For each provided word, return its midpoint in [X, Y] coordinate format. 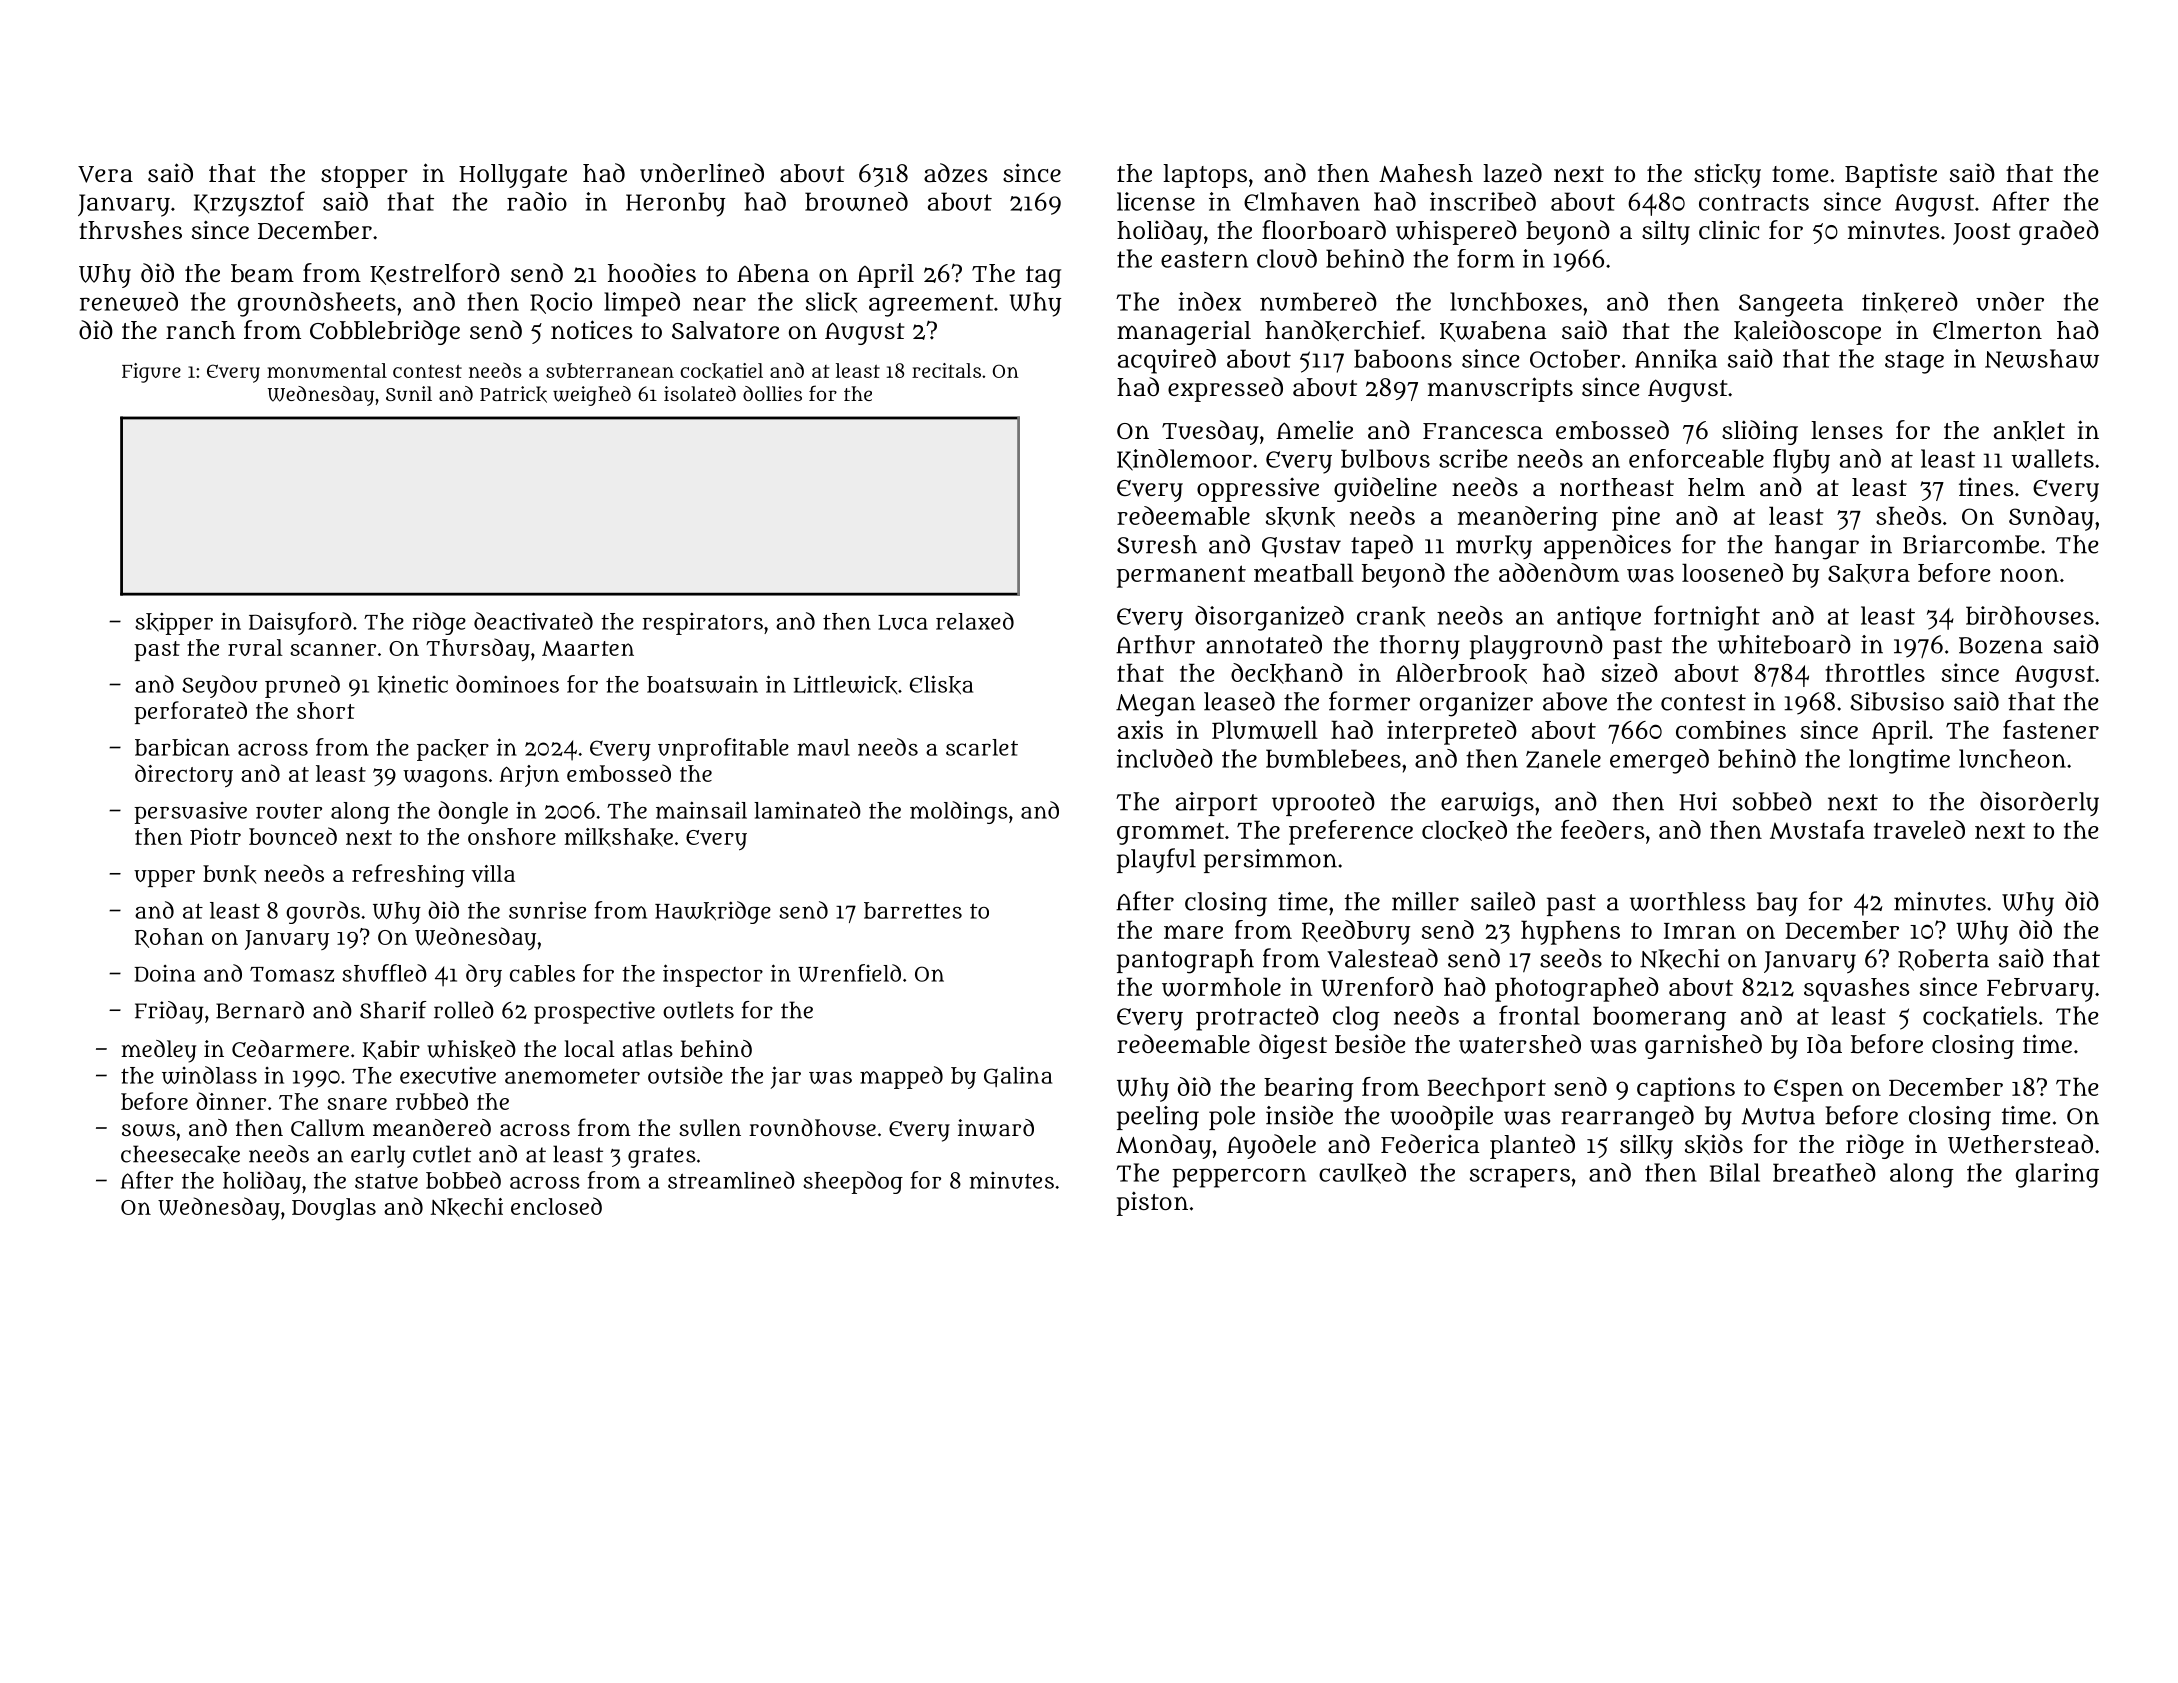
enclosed [556, 1206]
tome [1800, 174]
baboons [1403, 358]
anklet [2029, 431]
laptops [1205, 176]
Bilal [1735, 1172]
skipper [174, 623]
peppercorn [1239, 1178]
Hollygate [513, 176]
